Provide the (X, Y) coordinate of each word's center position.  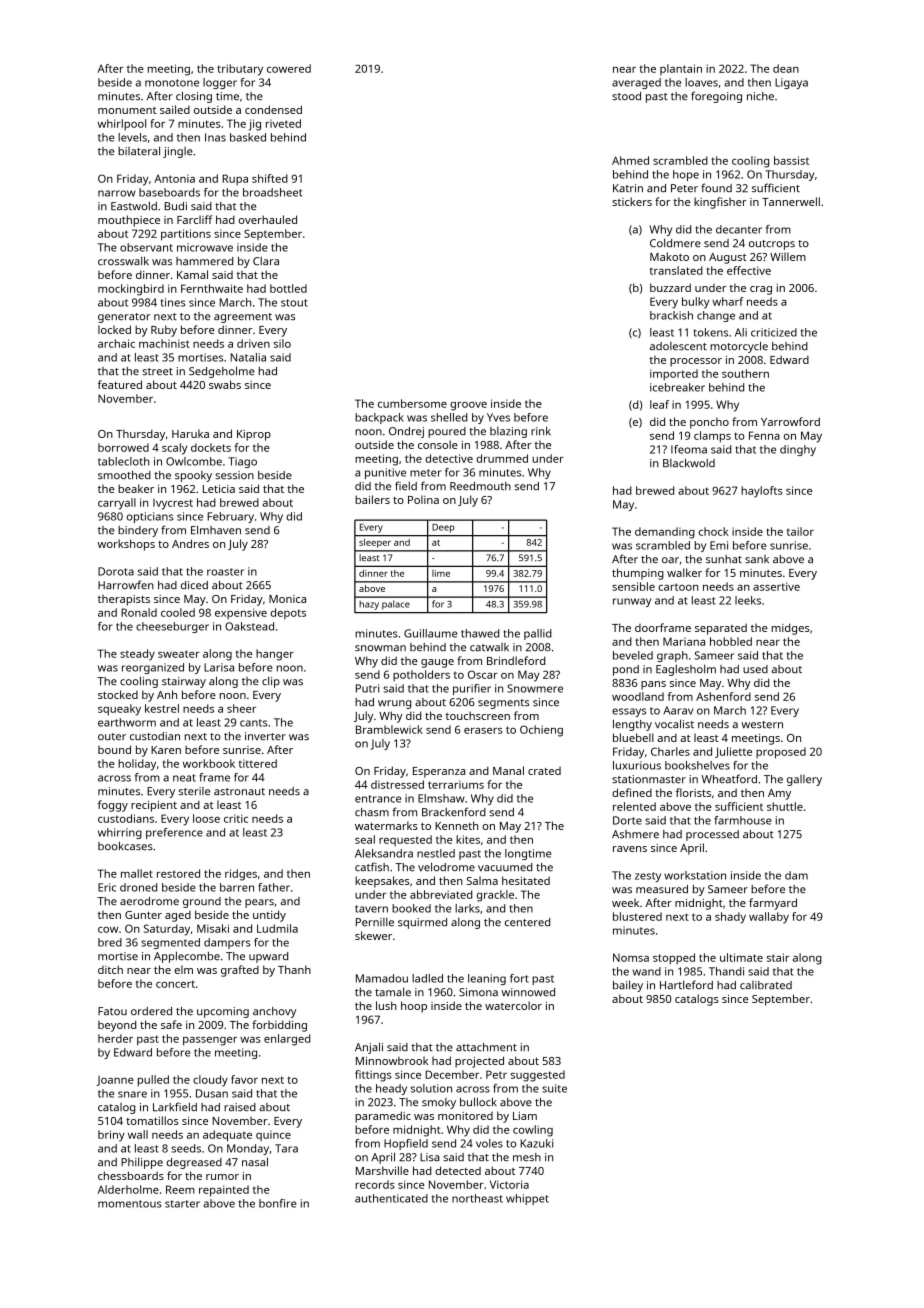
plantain (681, 69)
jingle (178, 152)
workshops (126, 545)
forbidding (279, 1026)
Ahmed (630, 160)
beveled (633, 655)
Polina (423, 499)
